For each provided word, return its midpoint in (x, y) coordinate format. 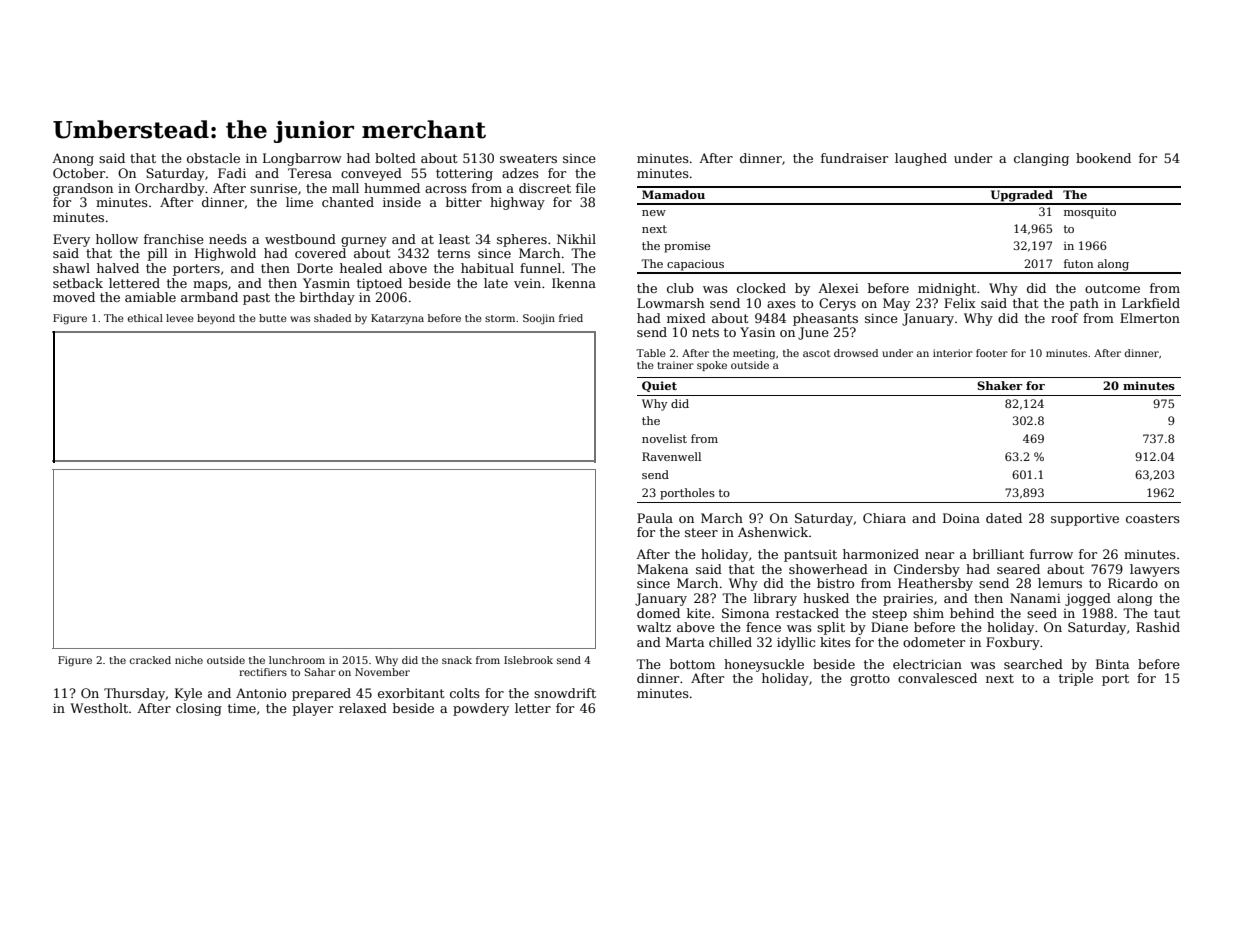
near (939, 555)
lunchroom (297, 660)
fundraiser (854, 158)
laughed (921, 159)
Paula (655, 518)
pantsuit (810, 556)
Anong (73, 159)
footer (992, 353)
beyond (216, 319)
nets (705, 332)
